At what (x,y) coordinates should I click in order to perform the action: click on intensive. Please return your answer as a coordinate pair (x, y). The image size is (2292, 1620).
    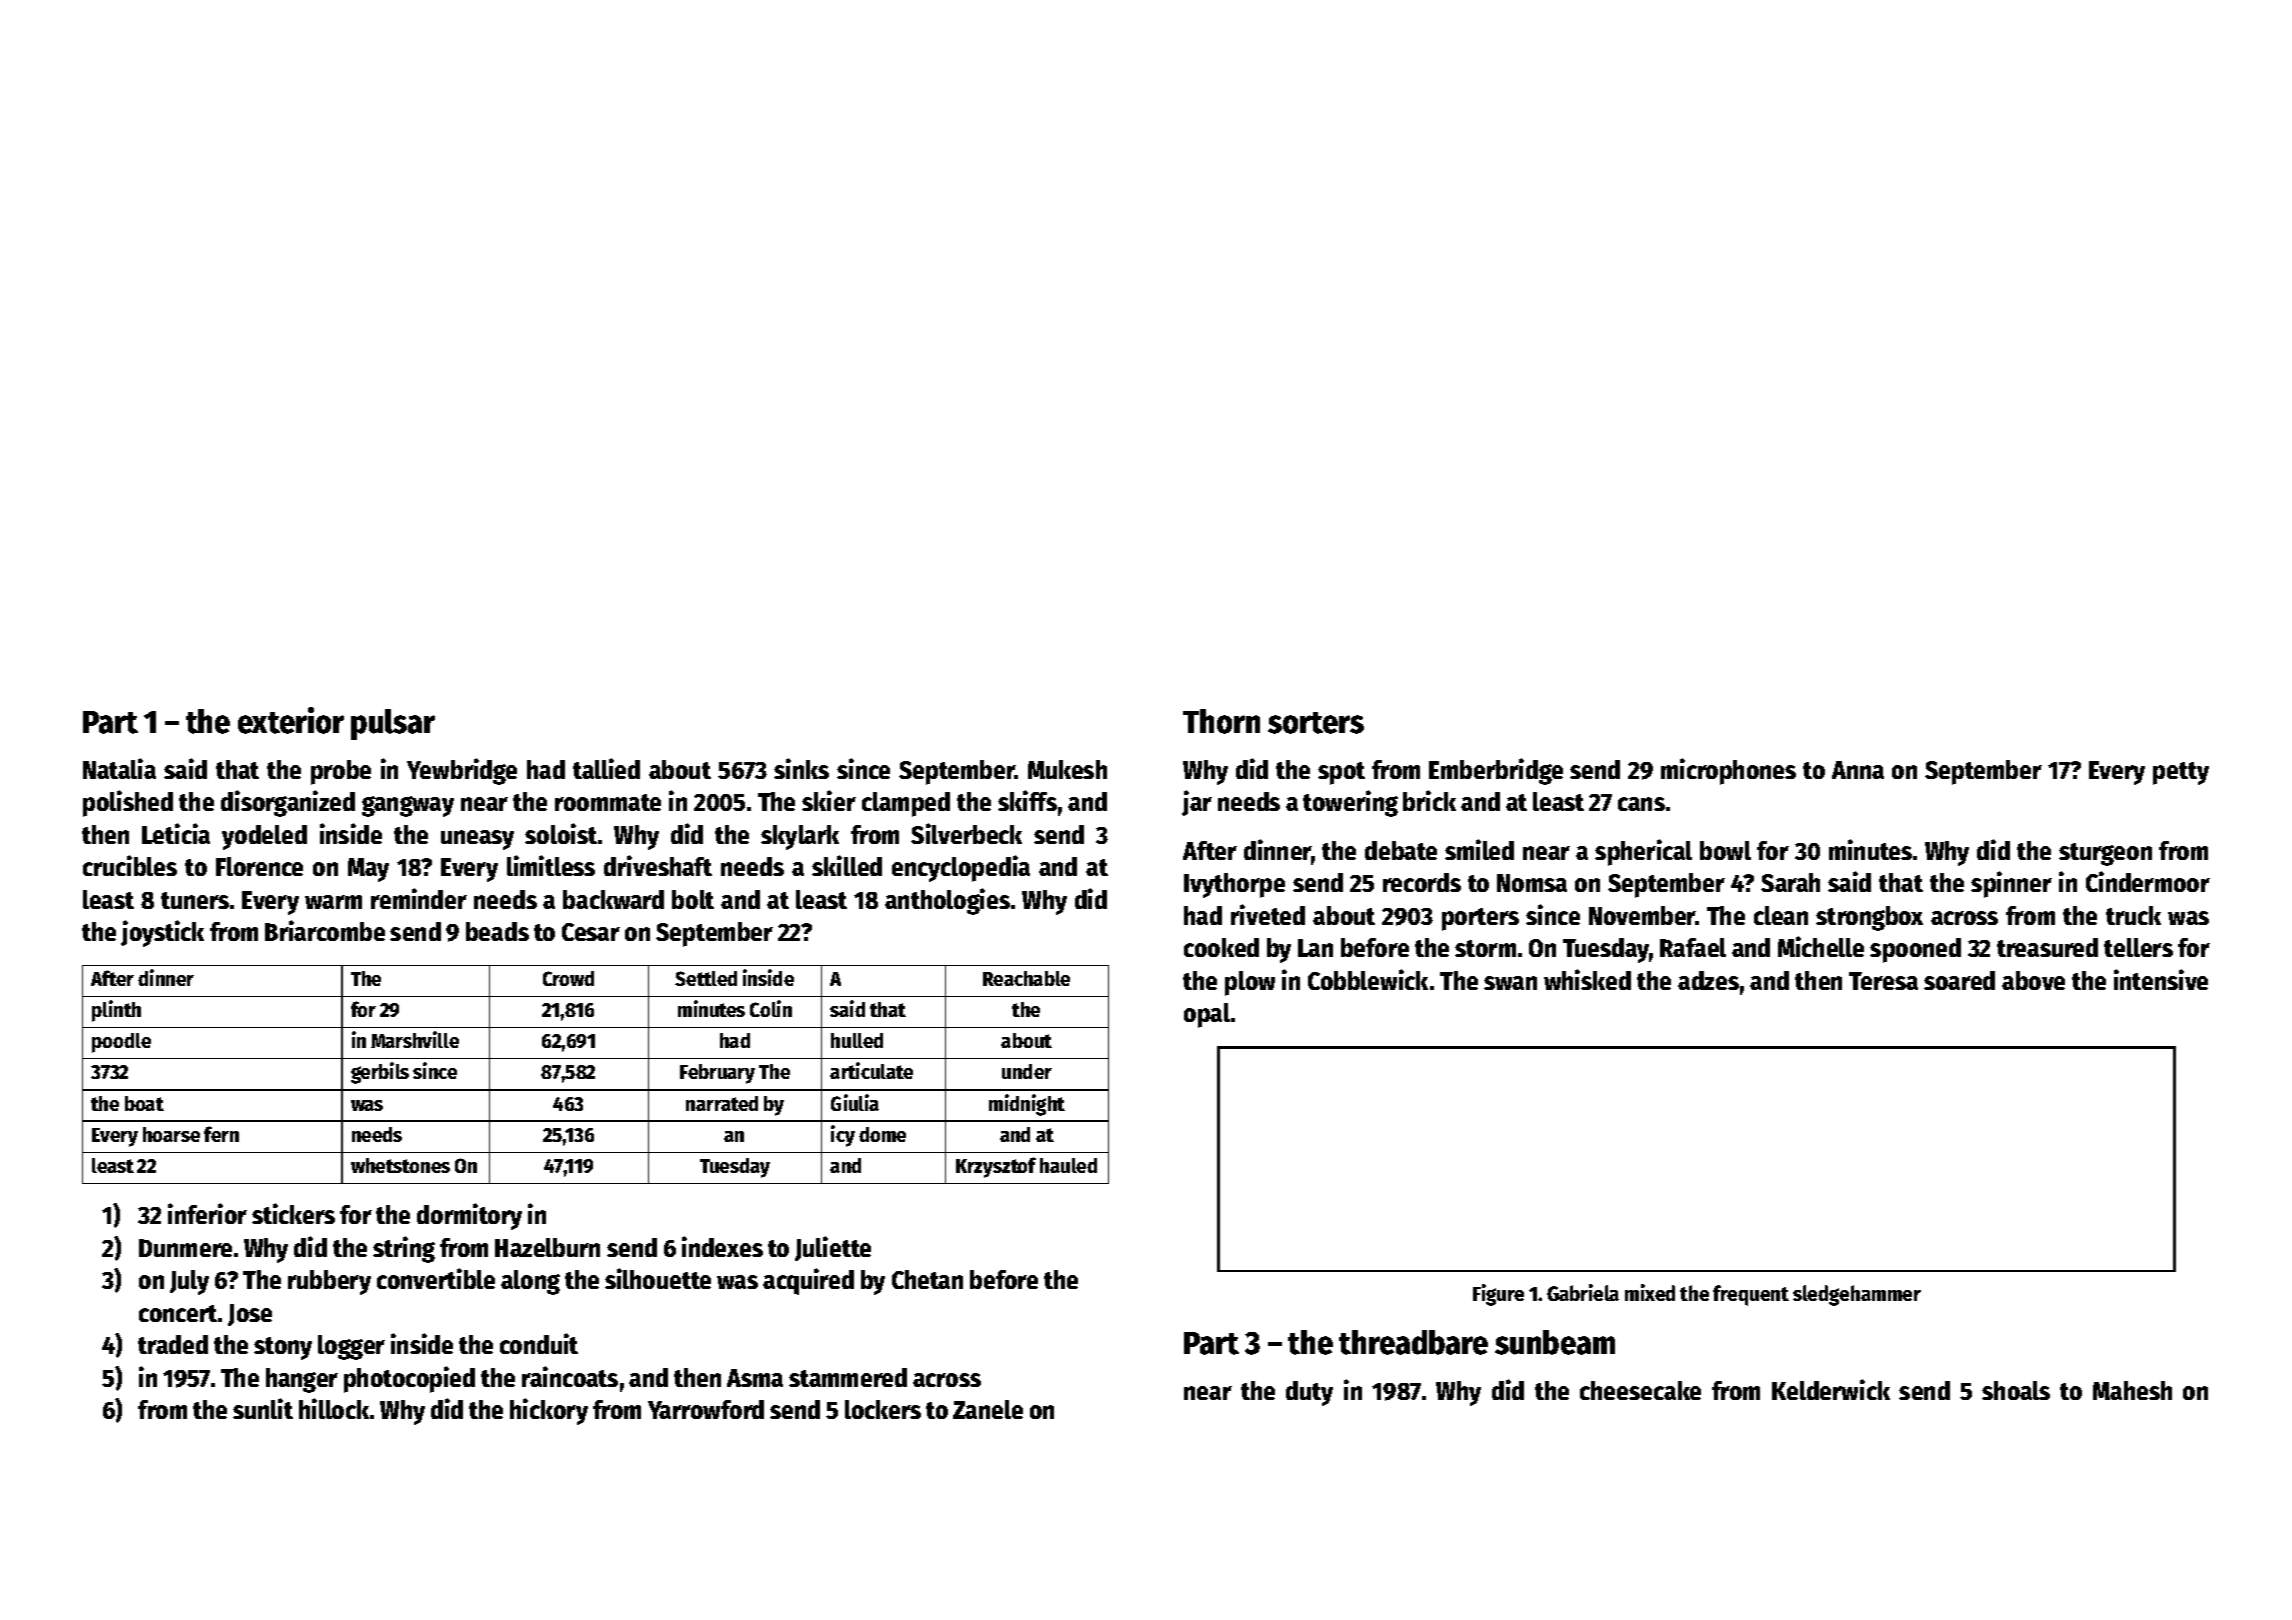
    Looking at the image, I should click on (2161, 979).
